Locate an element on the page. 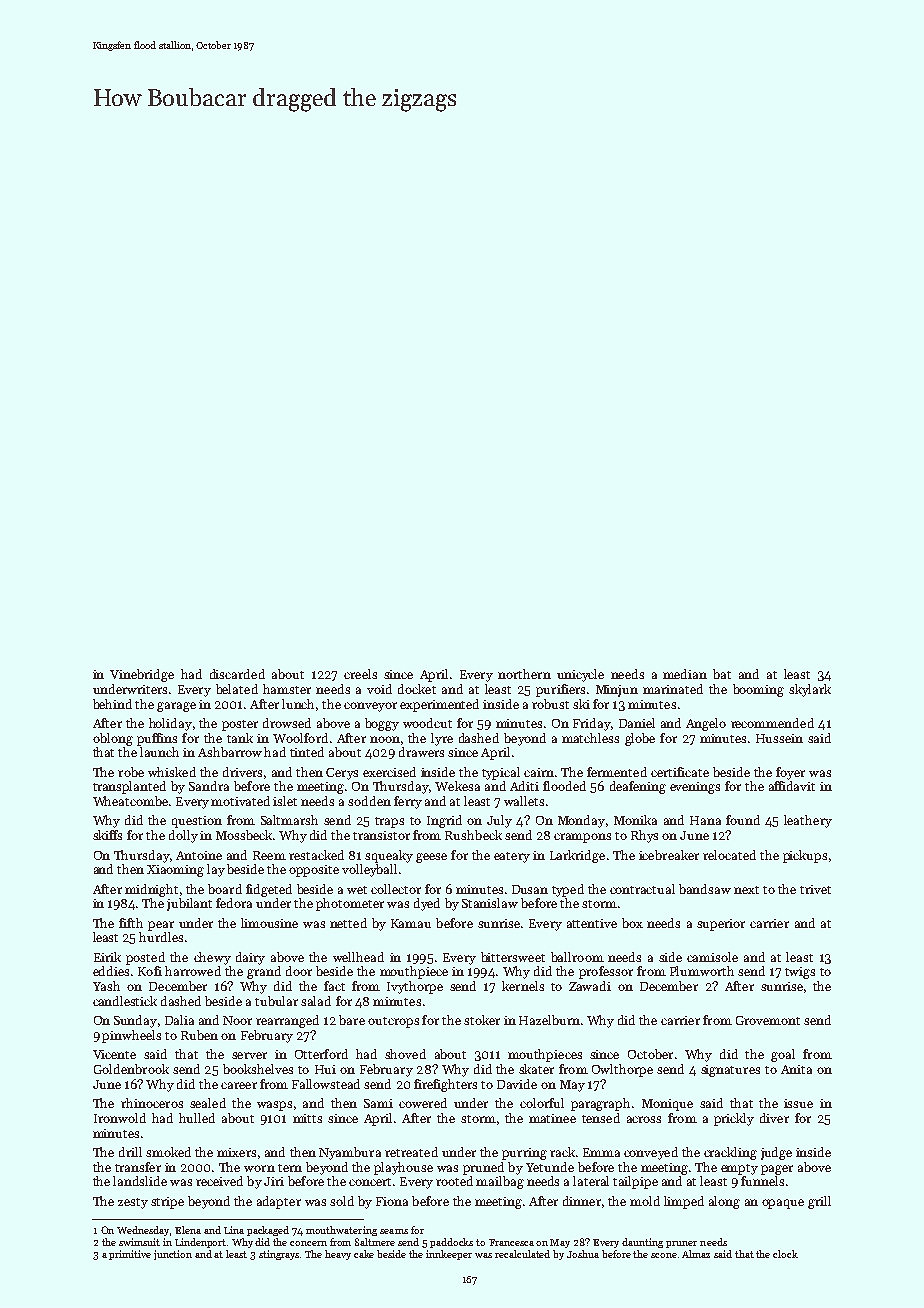 The height and width of the image is (1308, 924). woodcut is located at coordinates (427, 723).
